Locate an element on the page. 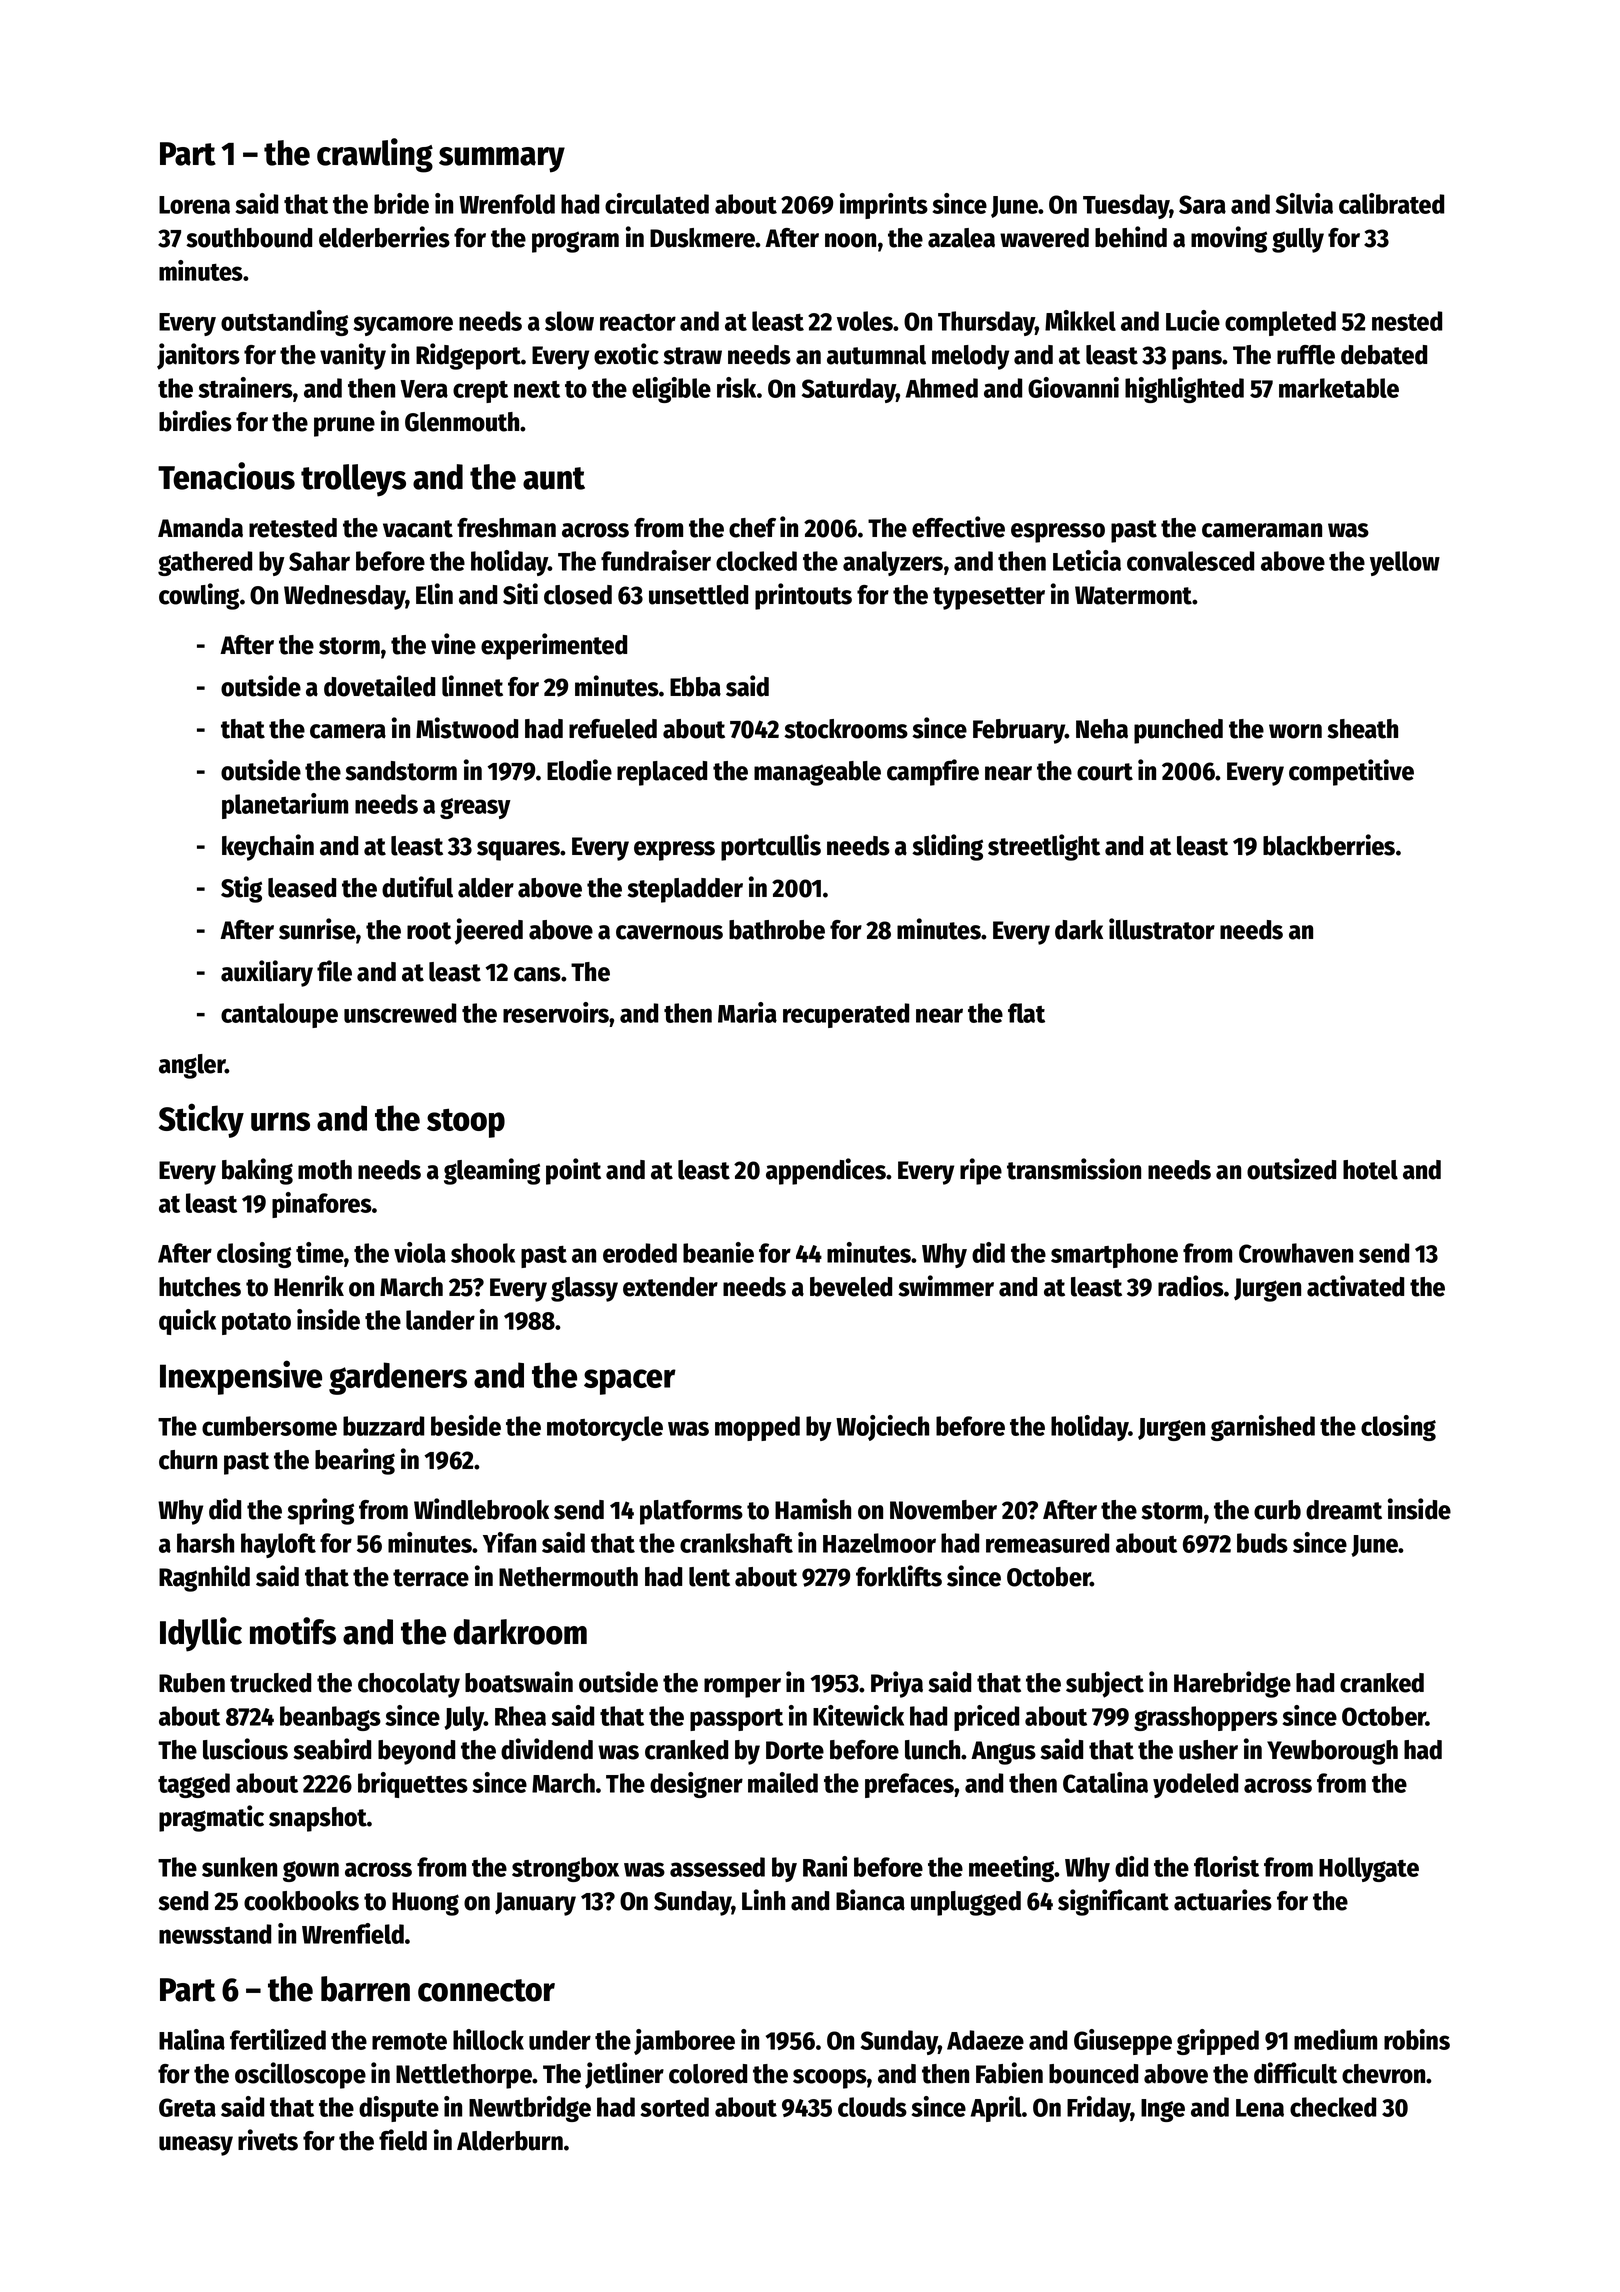 Image resolution: width=1620 pixels, height=2292 pixels. court is located at coordinates (1105, 772).
